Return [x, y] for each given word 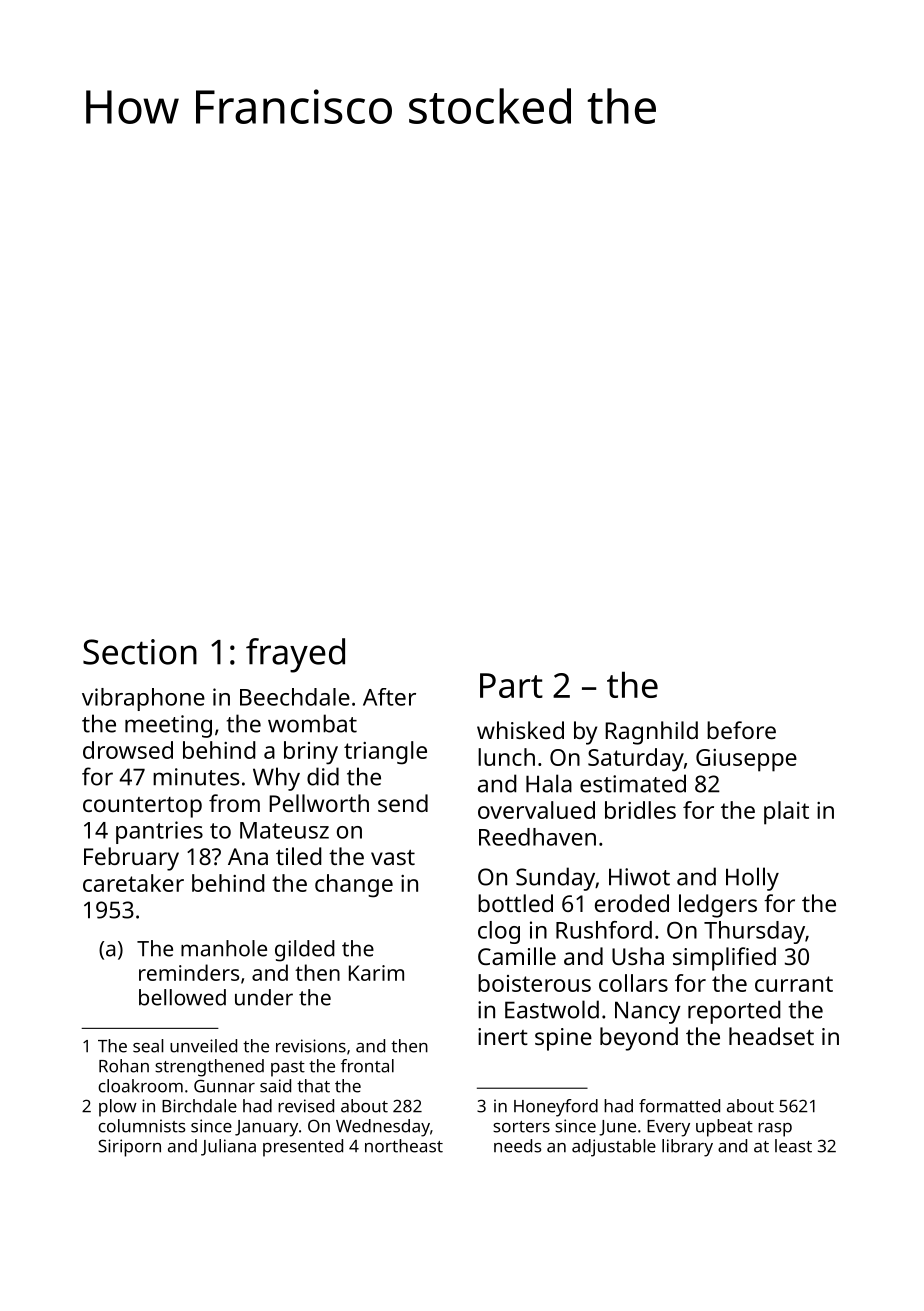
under [264, 997]
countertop [142, 807]
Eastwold [552, 1009]
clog [499, 932]
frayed [295, 655]
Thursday [754, 932]
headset [771, 1036]
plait [786, 813]
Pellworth [319, 803]
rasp [775, 1130]
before [741, 730]
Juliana [228, 1147]
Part [511, 685]
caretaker [133, 883]
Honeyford [556, 1108]
